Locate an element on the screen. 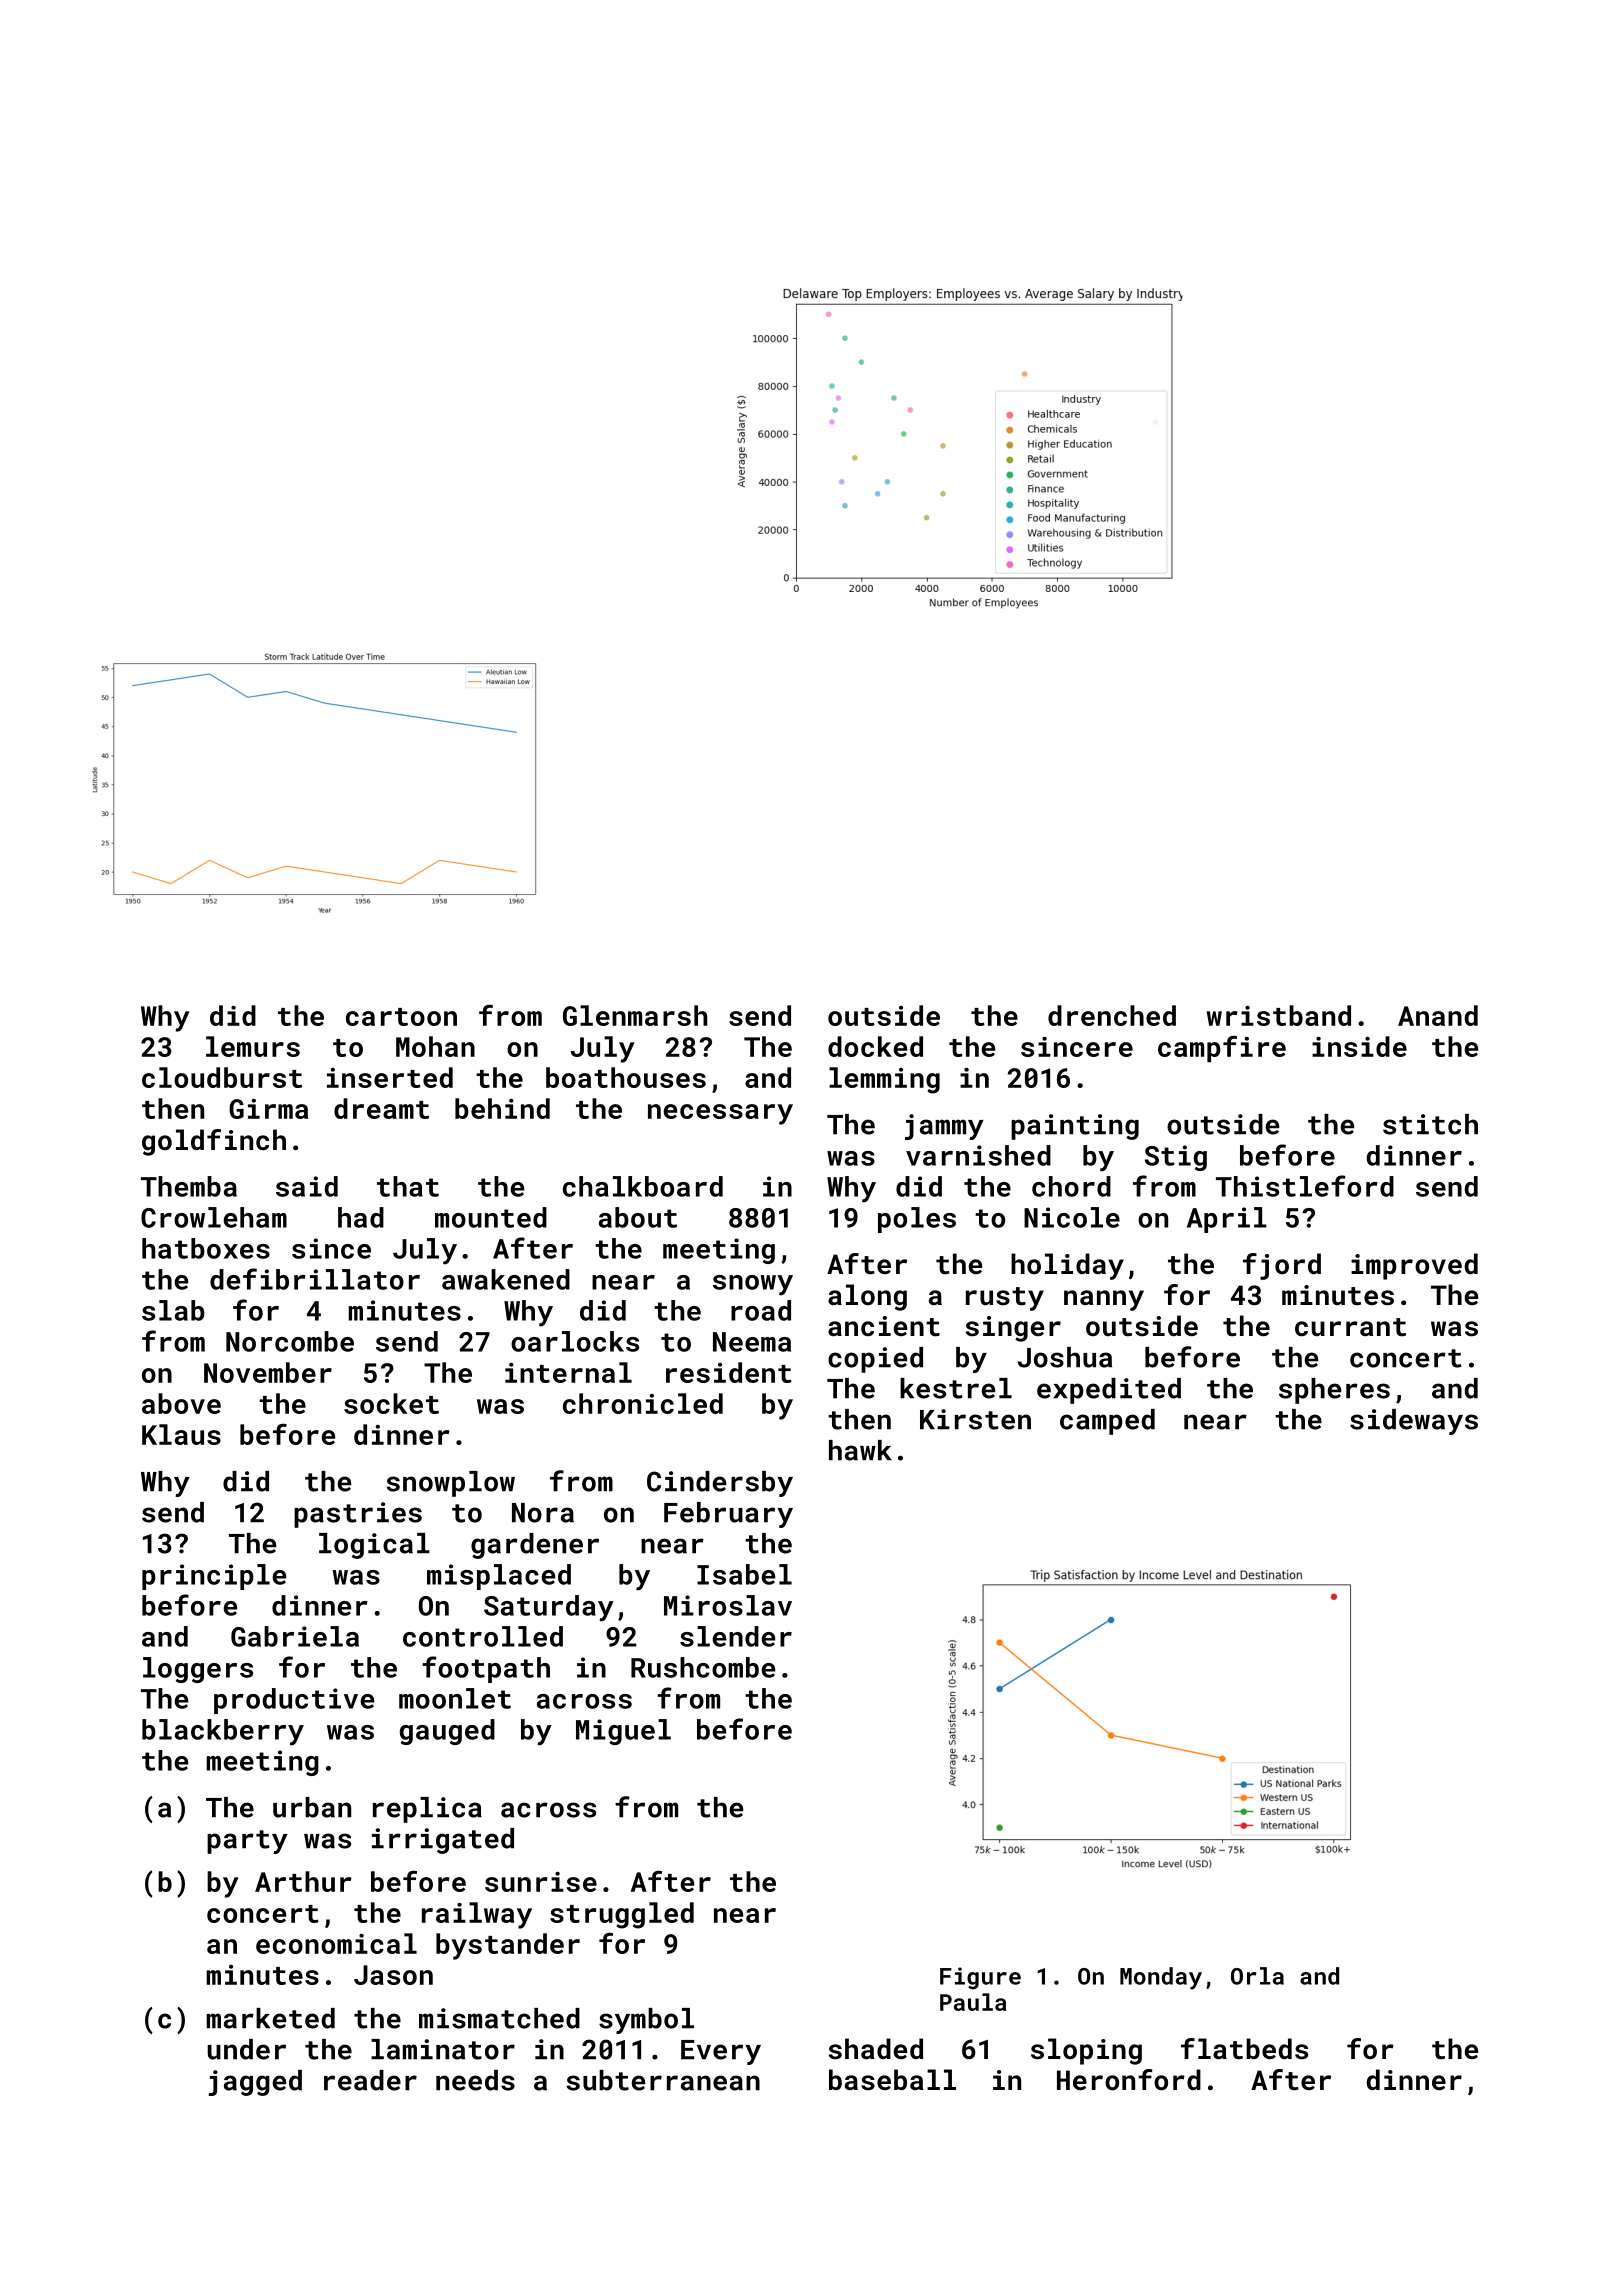  Glenmarsh is located at coordinates (635, 1015).
